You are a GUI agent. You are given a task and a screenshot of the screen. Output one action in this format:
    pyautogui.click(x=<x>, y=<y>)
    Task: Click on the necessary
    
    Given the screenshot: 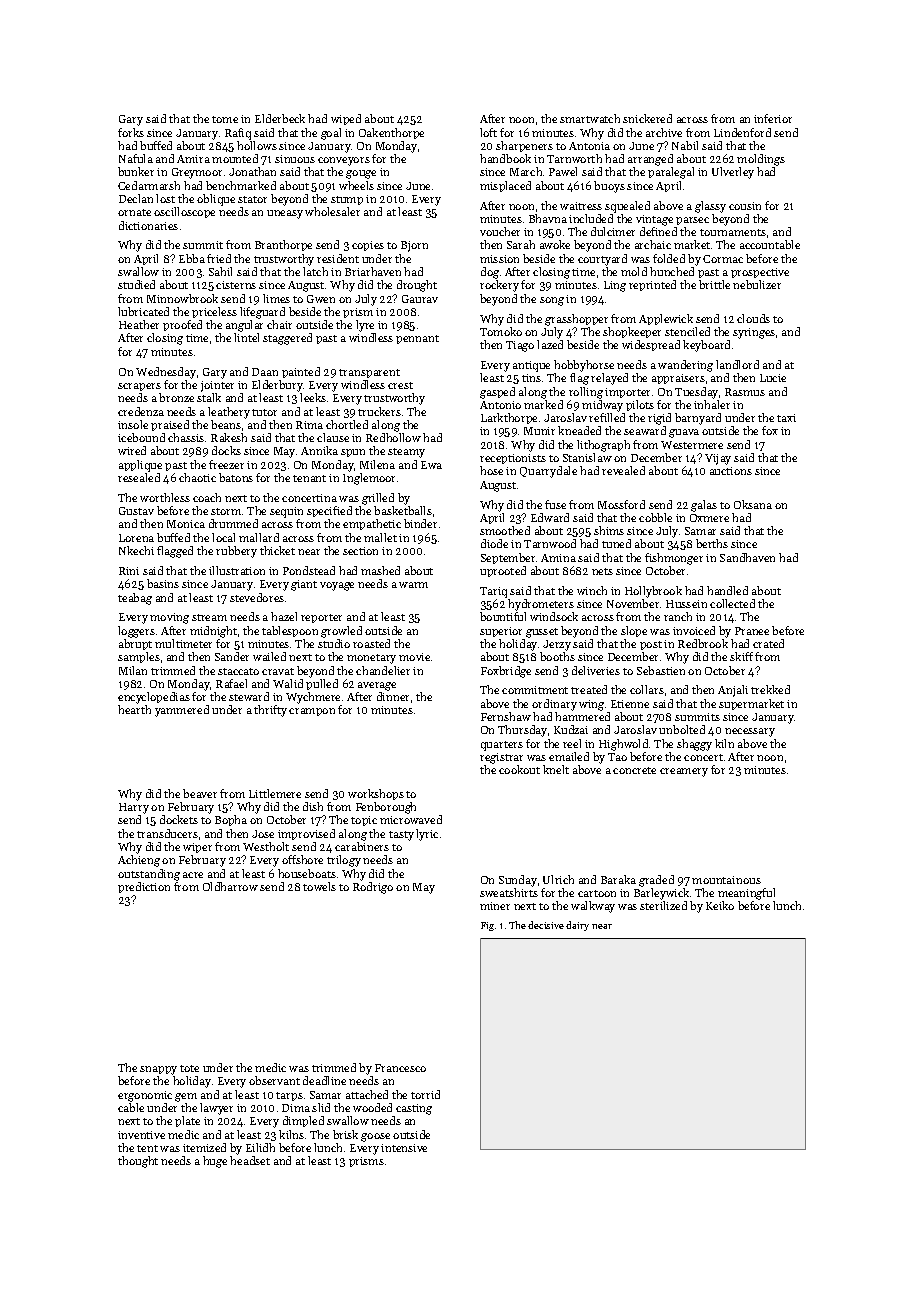 What is the action you would take?
    pyautogui.click(x=750, y=732)
